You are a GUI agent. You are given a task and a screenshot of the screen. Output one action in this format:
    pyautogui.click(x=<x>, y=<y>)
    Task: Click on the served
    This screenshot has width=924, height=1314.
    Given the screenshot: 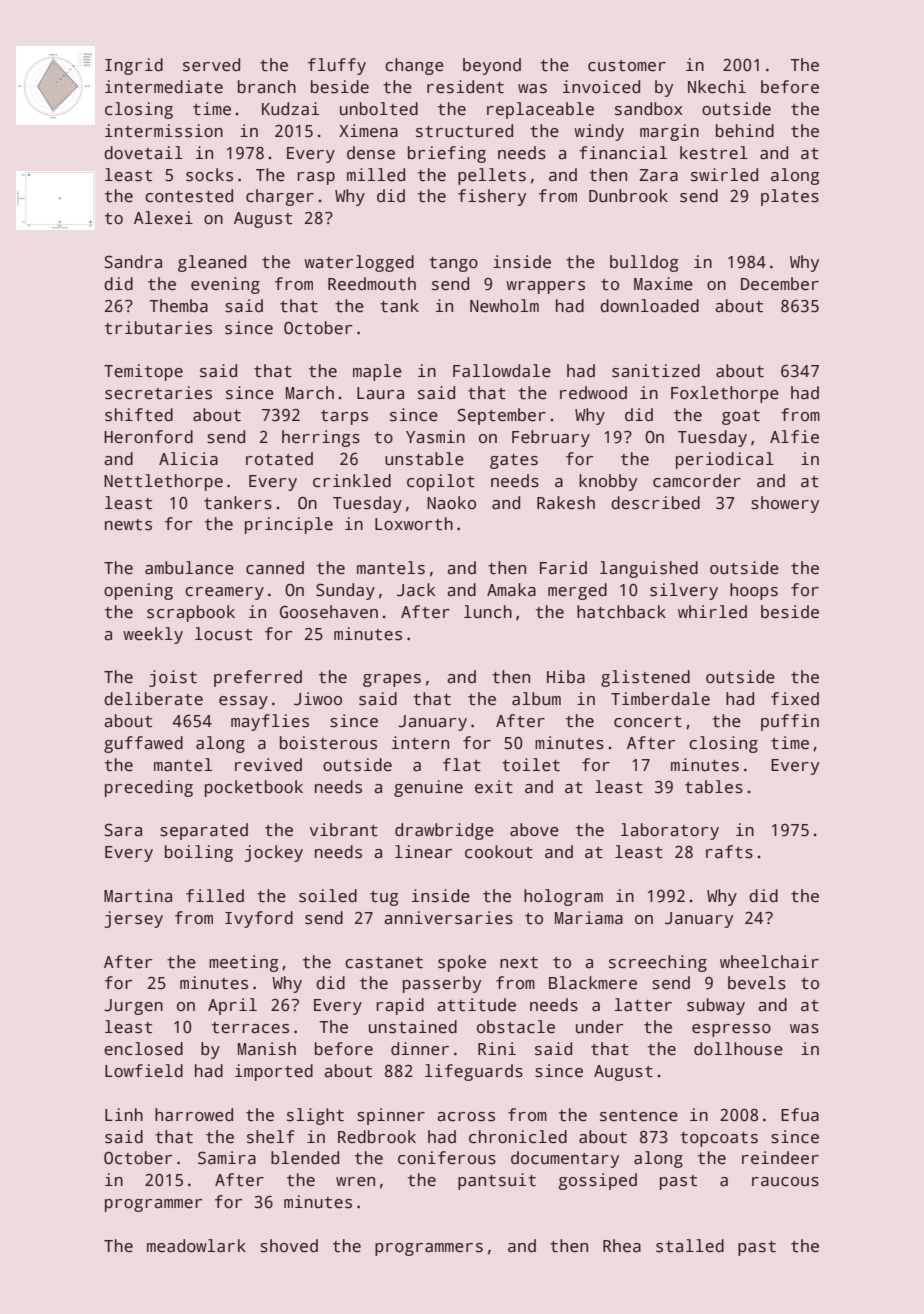 What is the action you would take?
    pyautogui.click(x=211, y=65)
